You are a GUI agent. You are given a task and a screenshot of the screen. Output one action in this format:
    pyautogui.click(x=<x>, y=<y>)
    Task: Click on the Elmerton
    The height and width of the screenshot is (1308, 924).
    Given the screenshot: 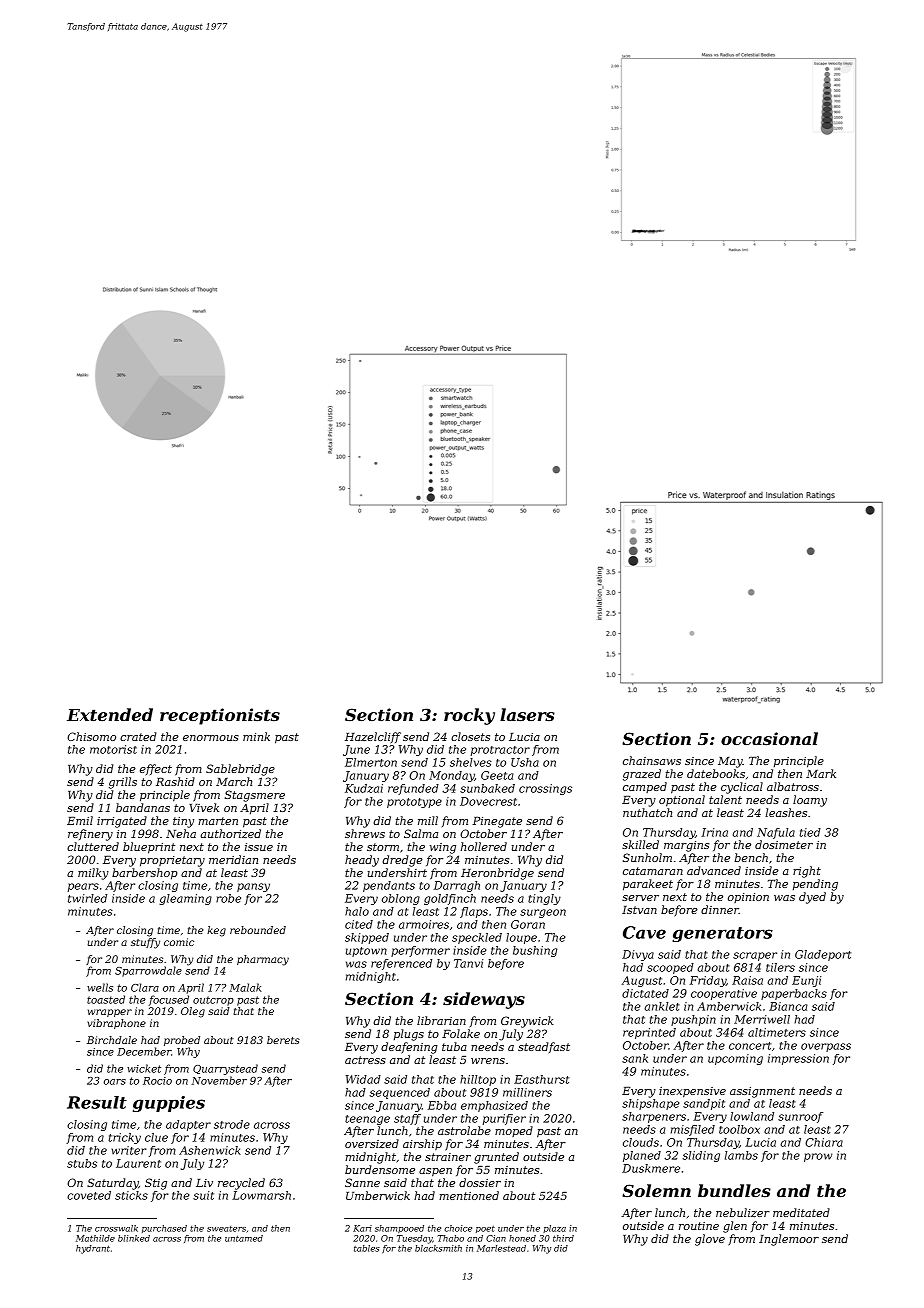 What is the action you would take?
    pyautogui.click(x=371, y=762)
